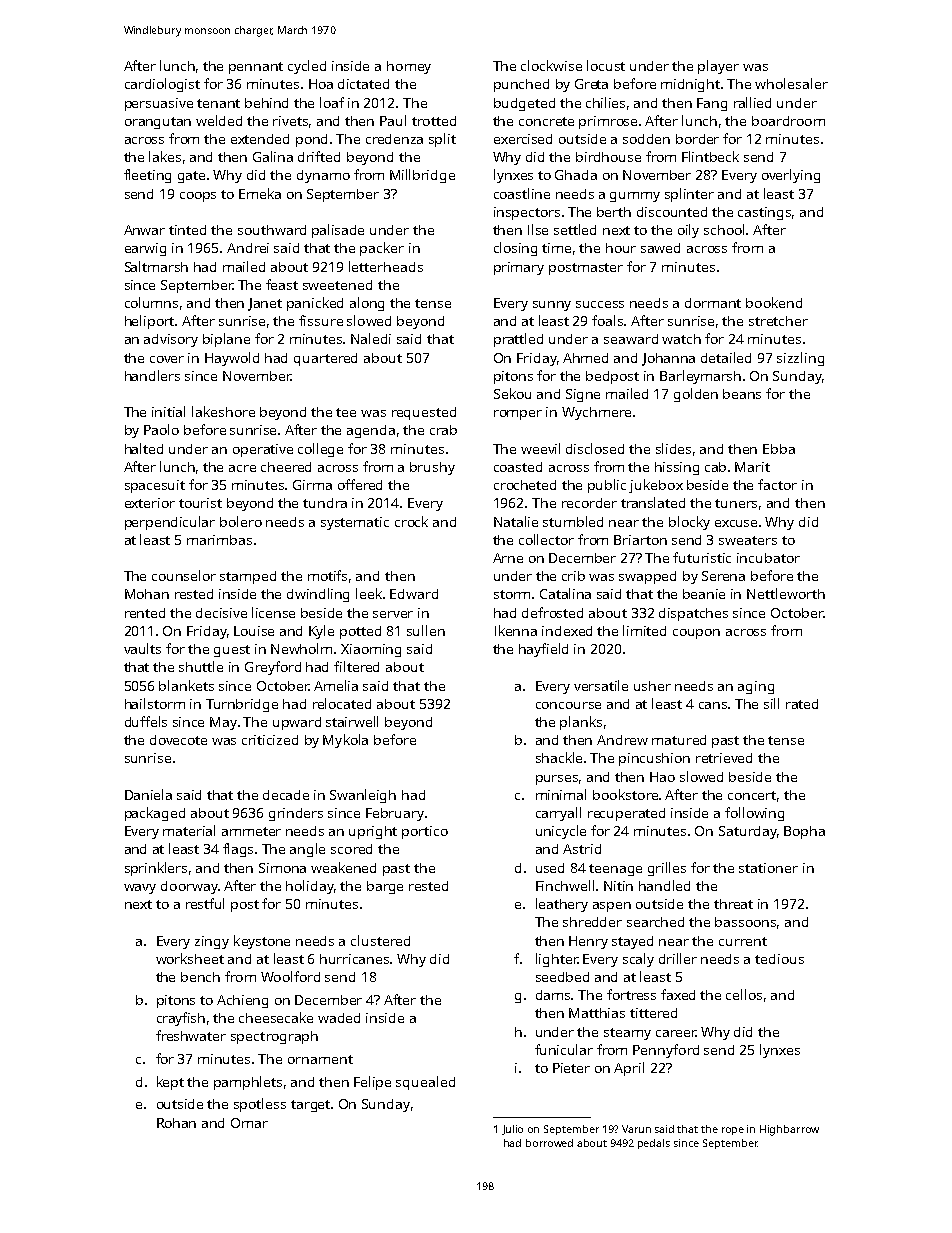  I want to click on Haywold, so click(232, 359).
